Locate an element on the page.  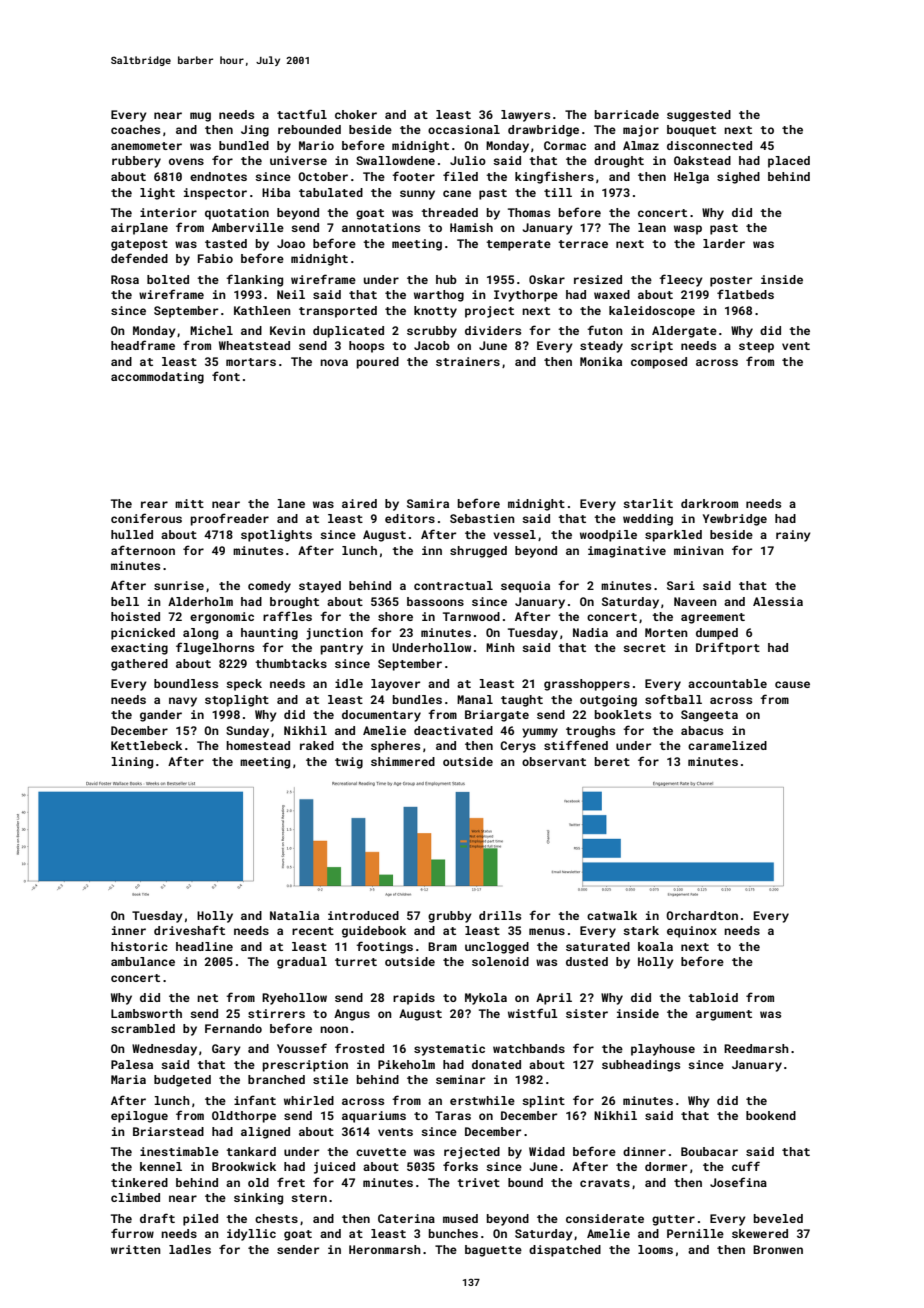
flatbeds is located at coordinates (745, 294).
